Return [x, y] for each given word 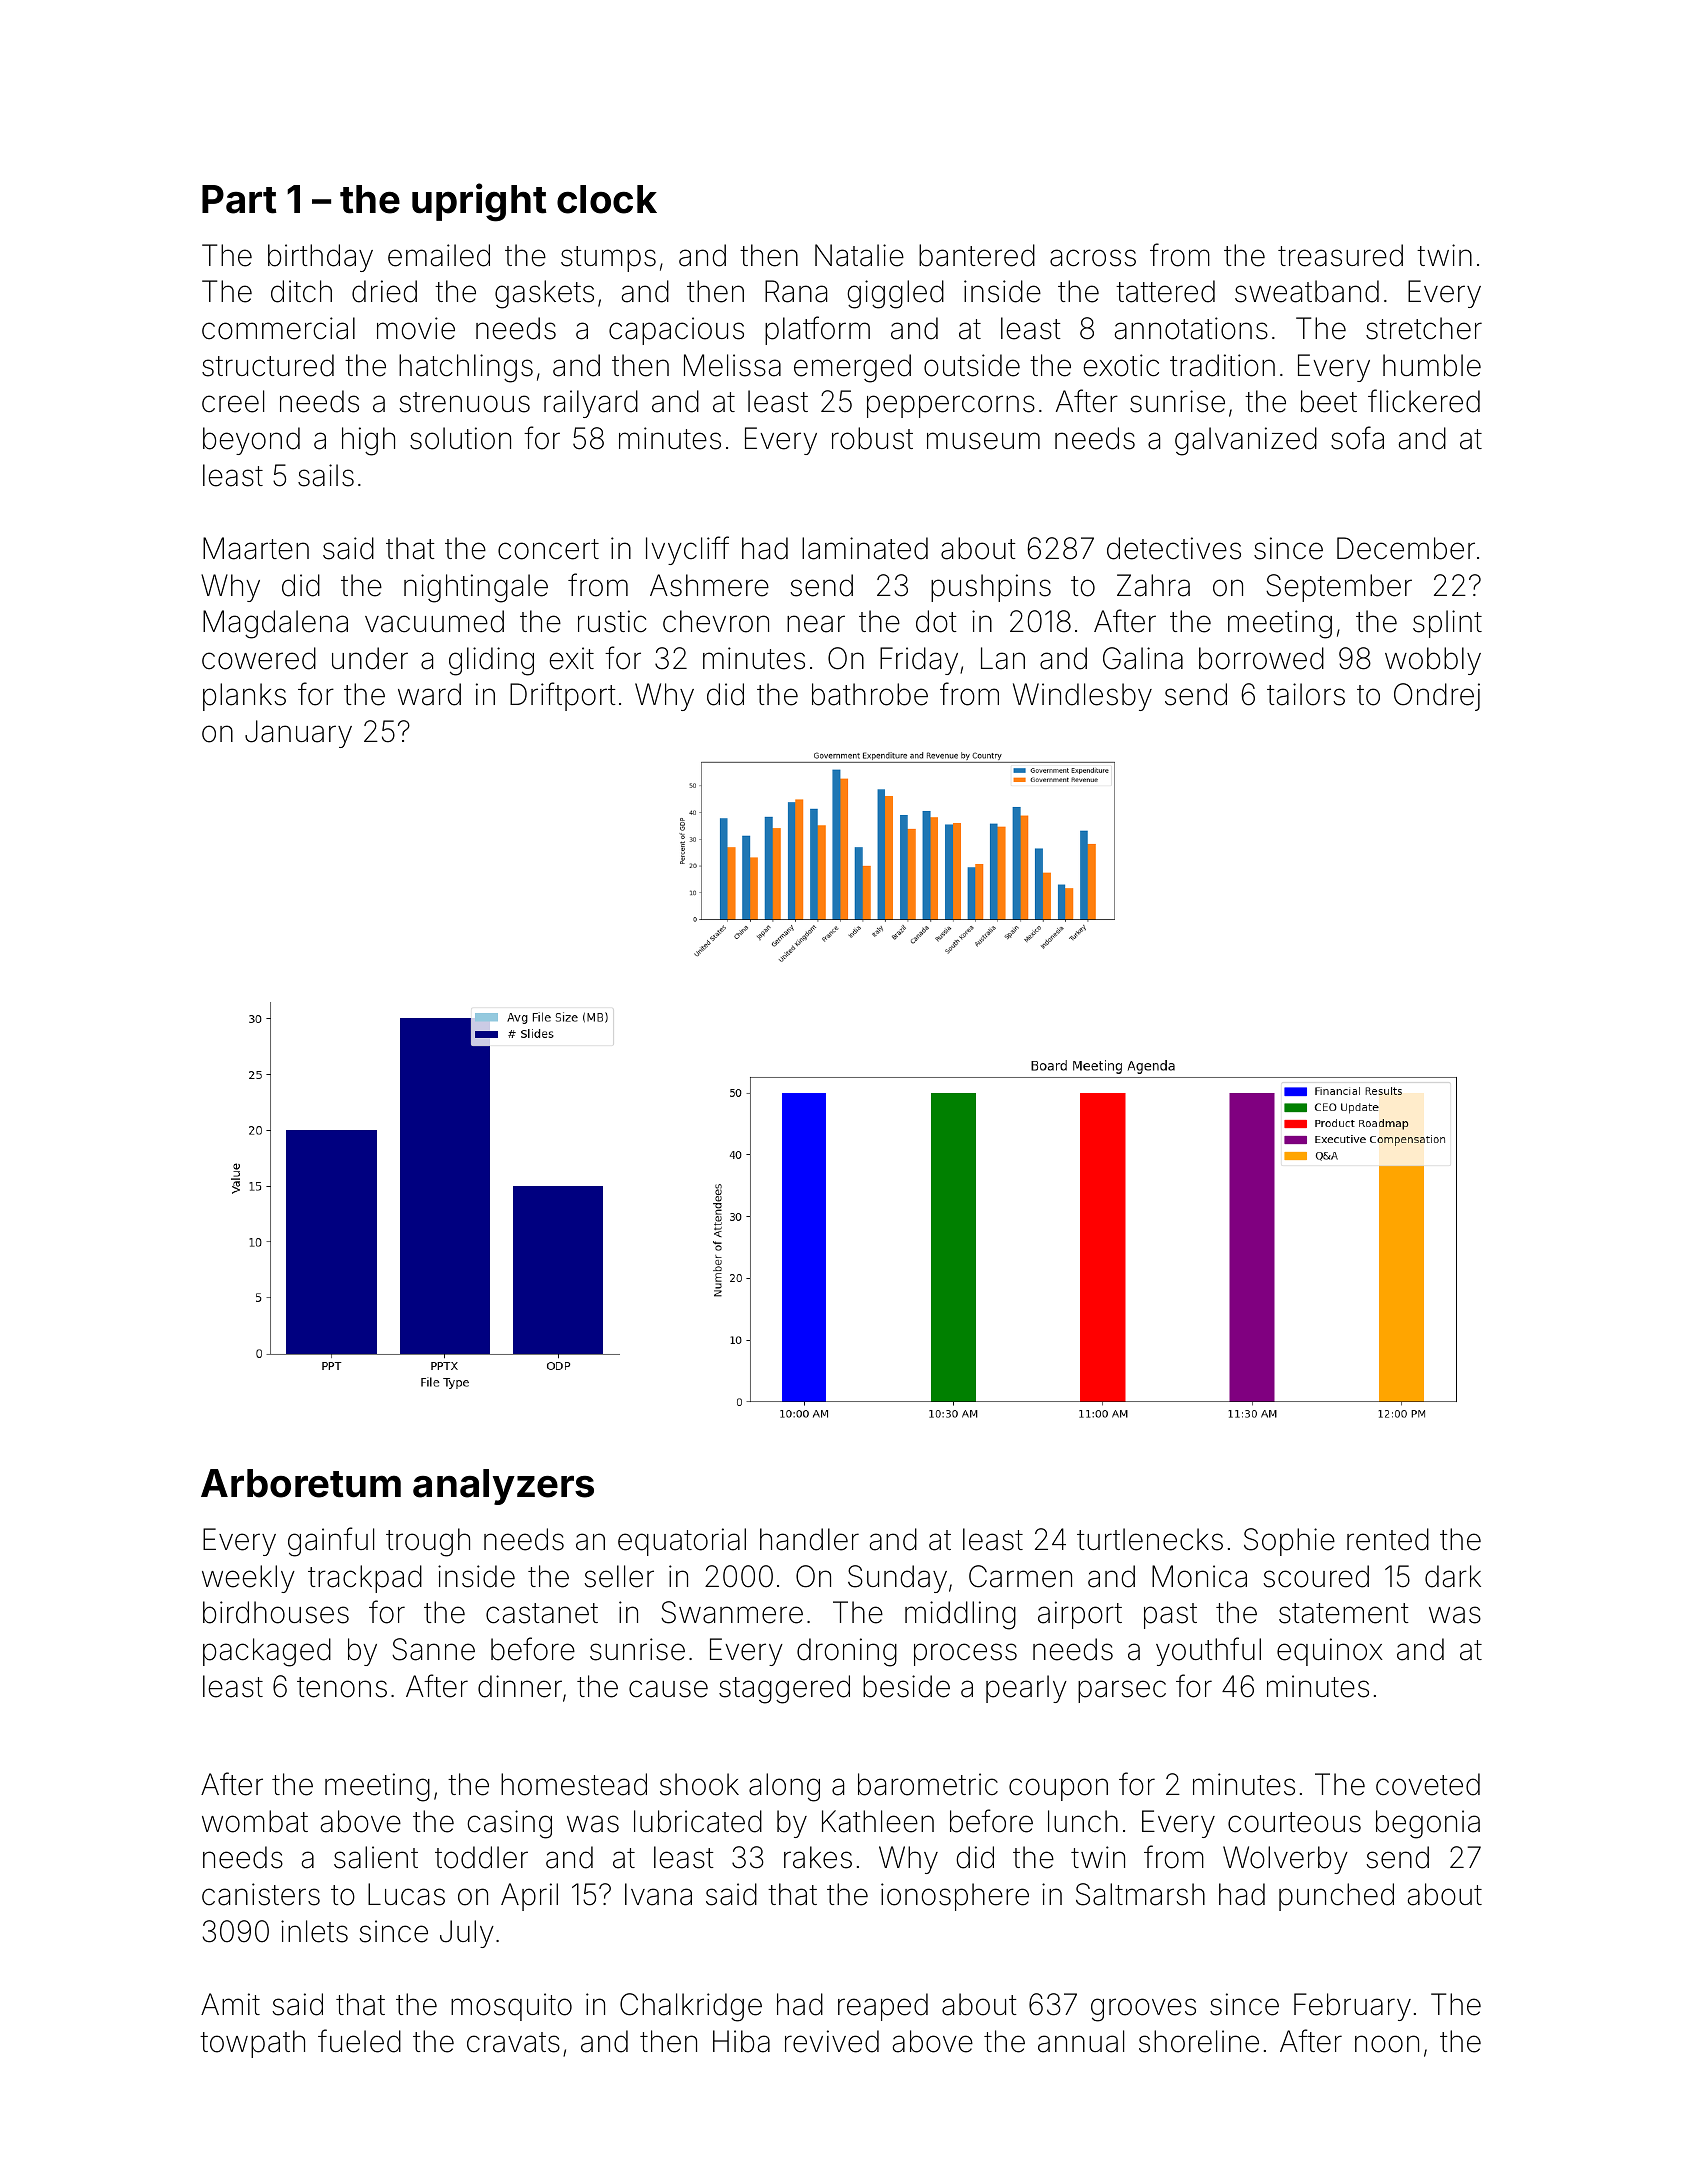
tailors [1306, 694]
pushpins [991, 588]
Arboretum [301, 1483]
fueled [359, 2041]
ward [429, 694]
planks [244, 697]
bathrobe [870, 694]
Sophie [1289, 1542]
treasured [1340, 255]
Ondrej [1437, 697]
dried [384, 291]
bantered [977, 255]
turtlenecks [1150, 1539]
